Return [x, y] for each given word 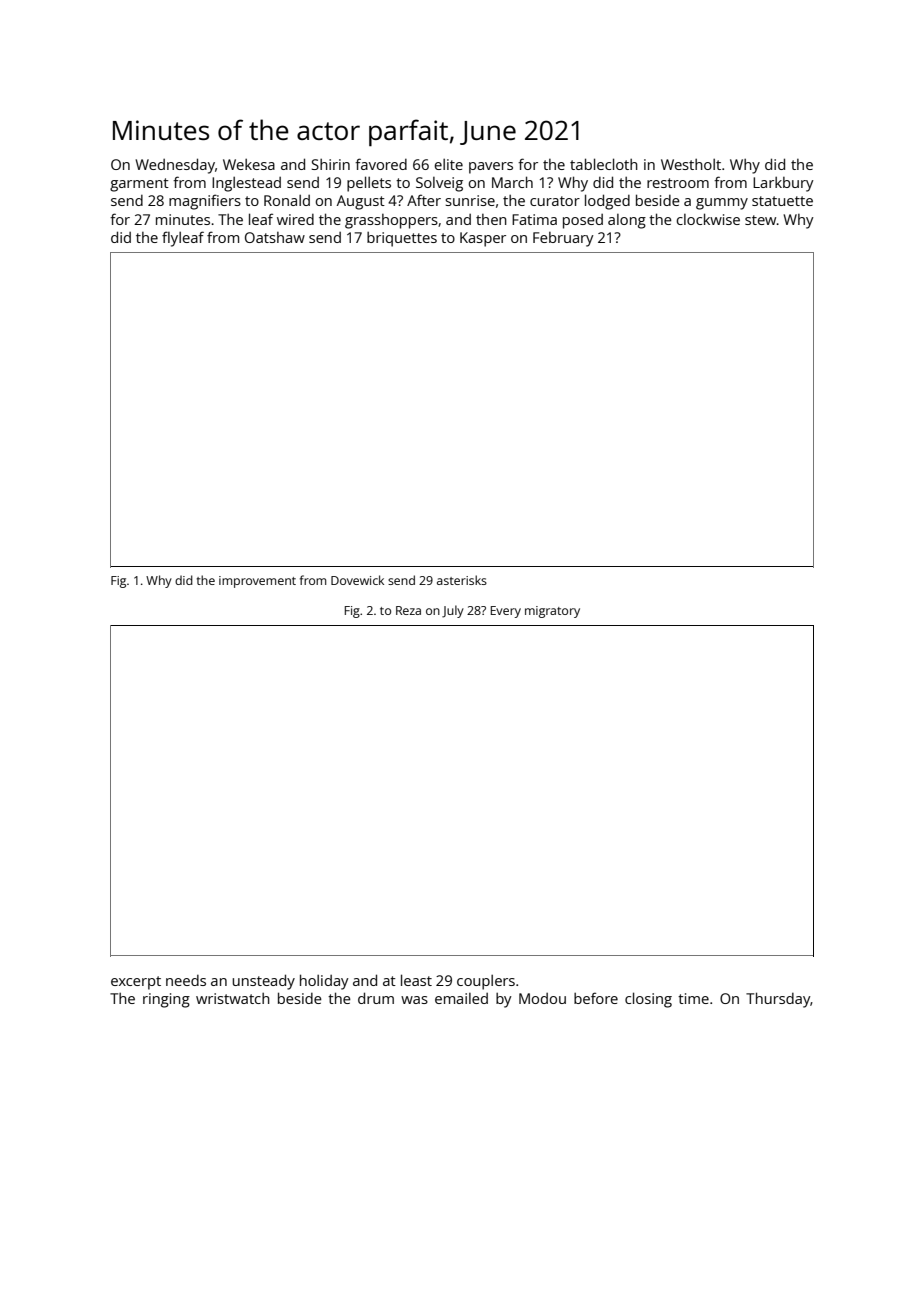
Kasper [483, 239]
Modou [542, 998]
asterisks [462, 580]
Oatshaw [275, 237]
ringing [166, 1000]
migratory [552, 612]
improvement [257, 582]
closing [648, 1000]
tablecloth [604, 164]
